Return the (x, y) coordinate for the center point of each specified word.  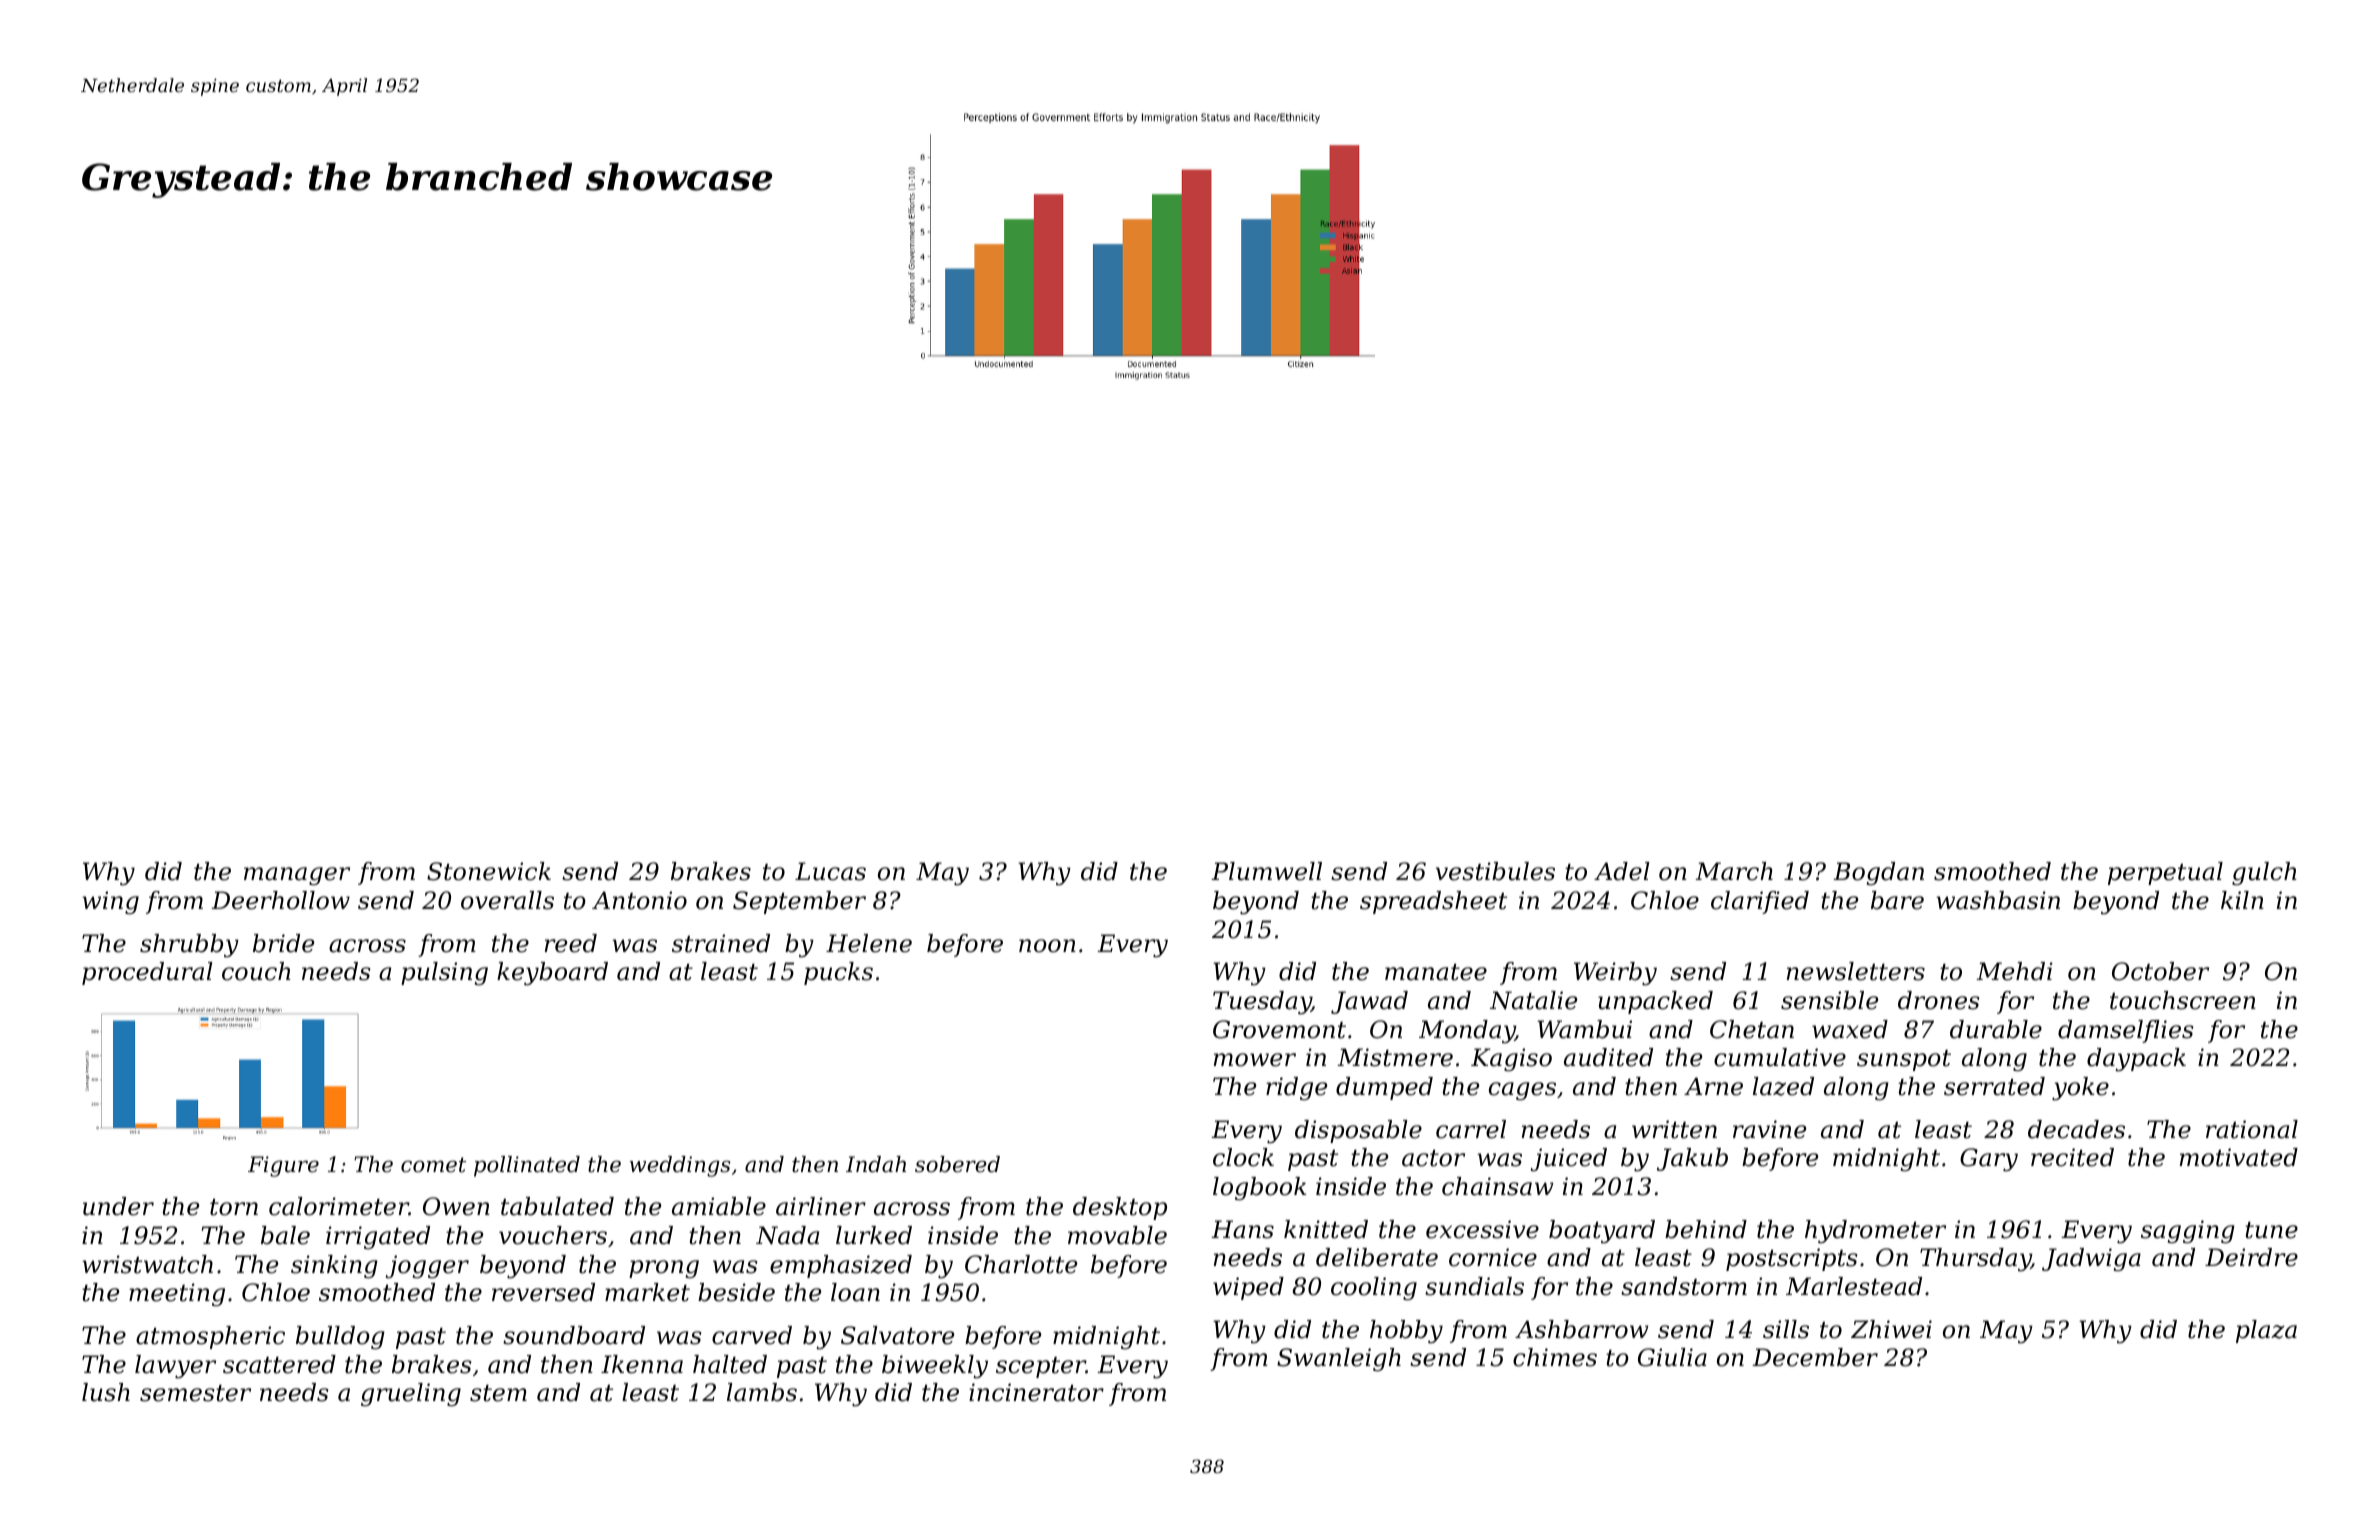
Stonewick (489, 871)
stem (498, 1393)
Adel (1622, 871)
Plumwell (1266, 871)
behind (1706, 1229)
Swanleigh (1339, 1360)
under (118, 1206)
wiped (1248, 1288)
